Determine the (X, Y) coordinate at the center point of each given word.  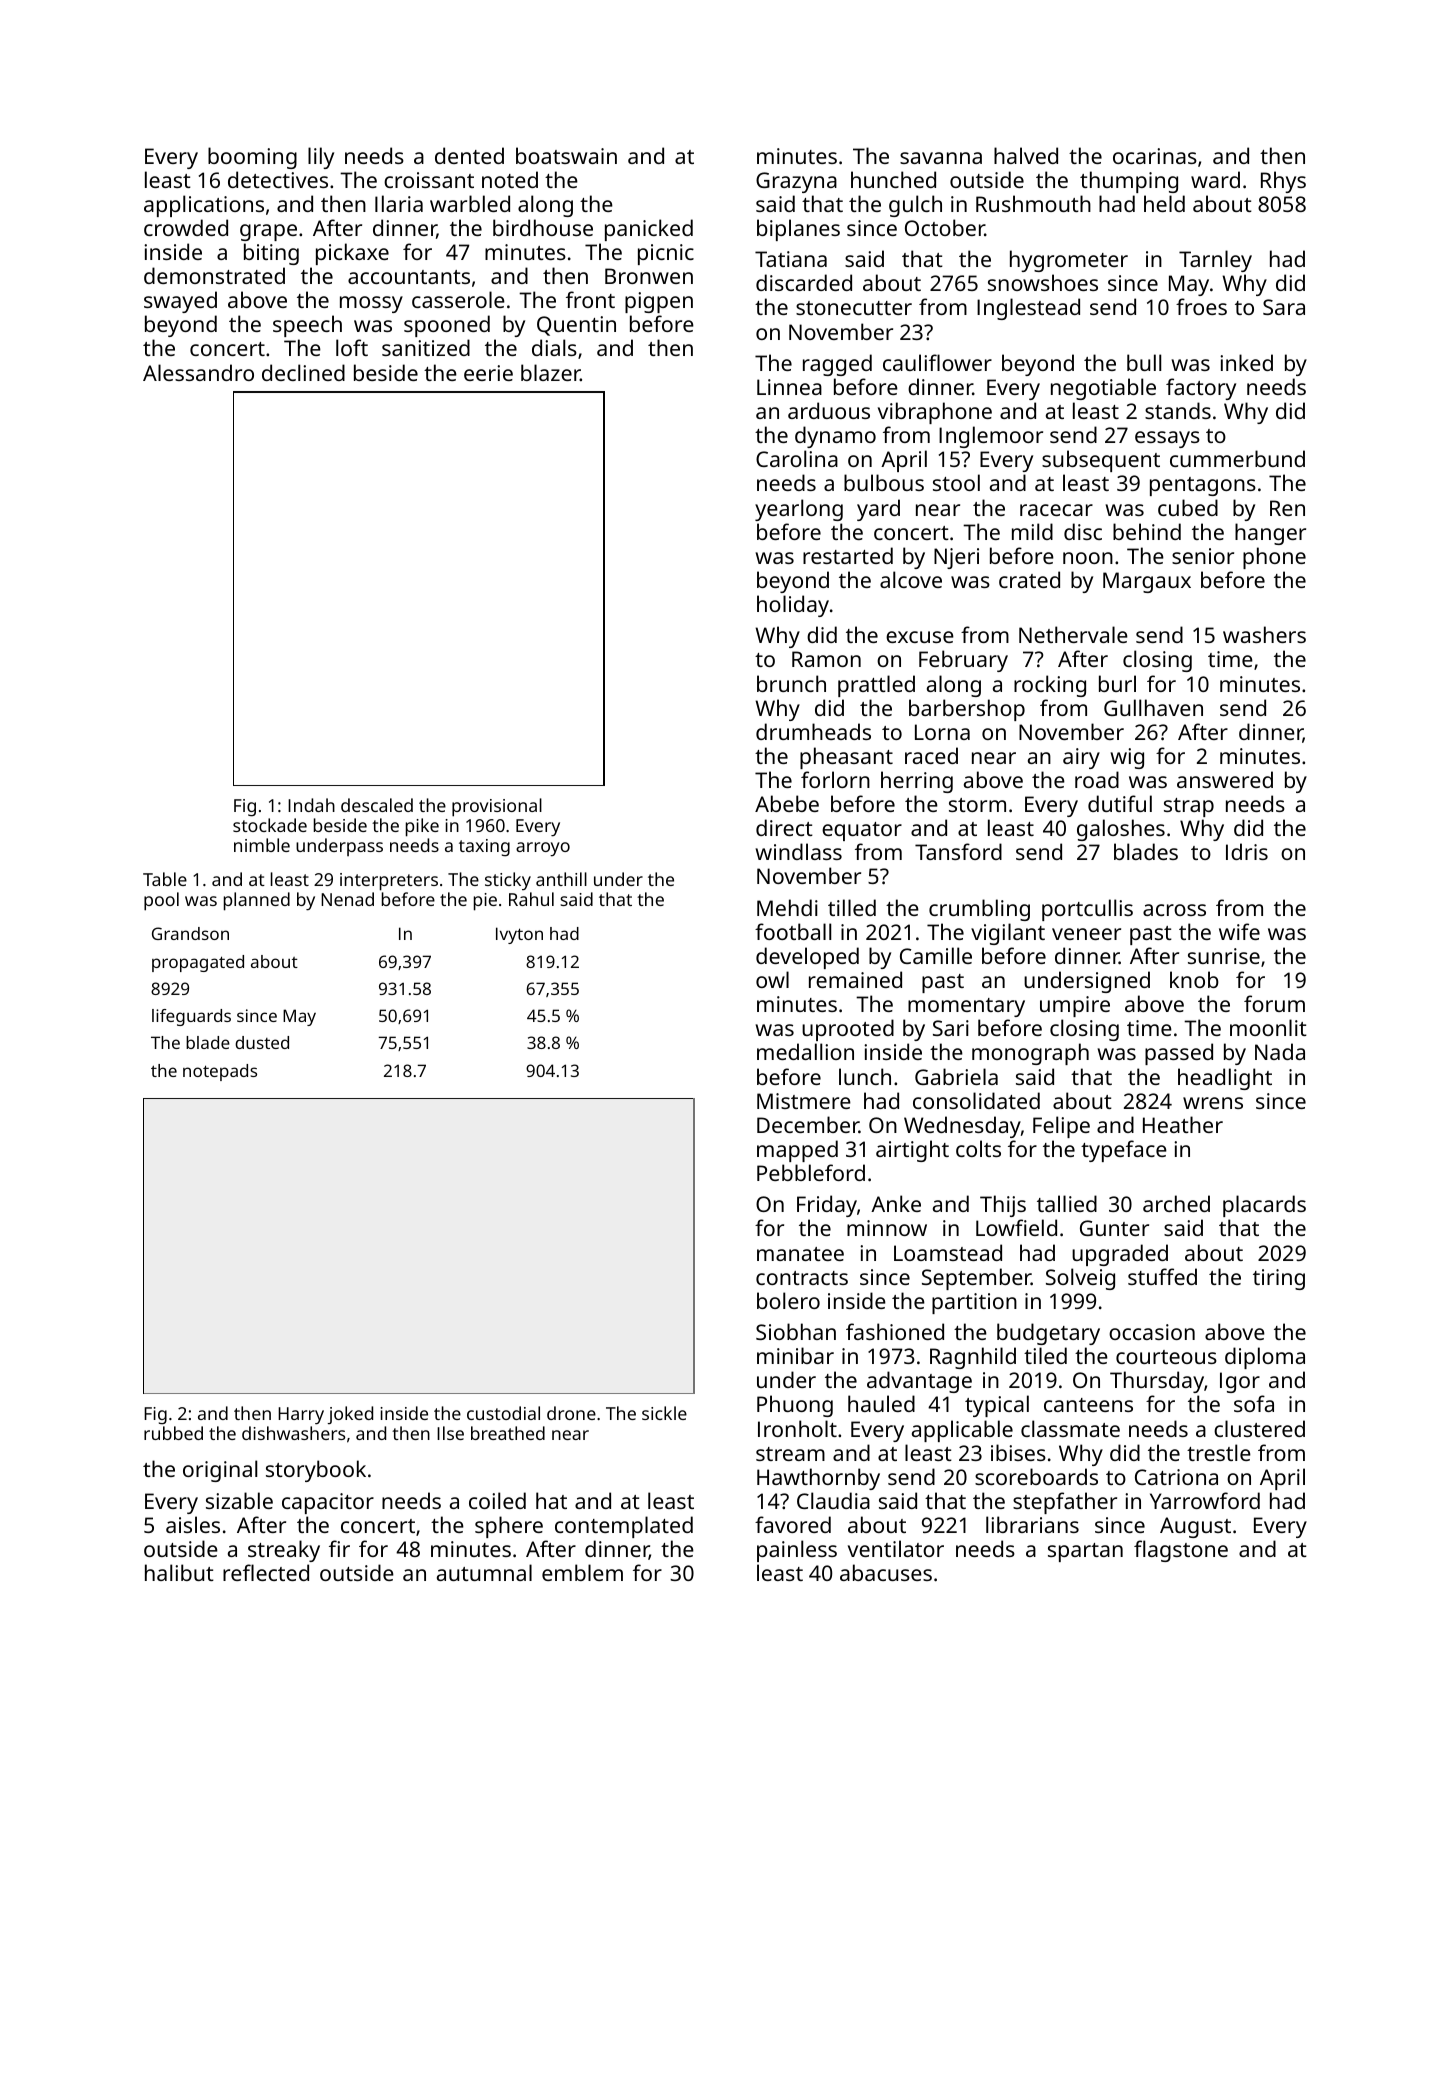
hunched (893, 179)
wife (1239, 931)
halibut (179, 1572)
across (1174, 910)
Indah (311, 805)
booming (252, 158)
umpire (1075, 1006)
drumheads (813, 731)
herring (917, 782)
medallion (805, 1051)
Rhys (1283, 182)
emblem (582, 1572)
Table (165, 879)
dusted (262, 1042)
